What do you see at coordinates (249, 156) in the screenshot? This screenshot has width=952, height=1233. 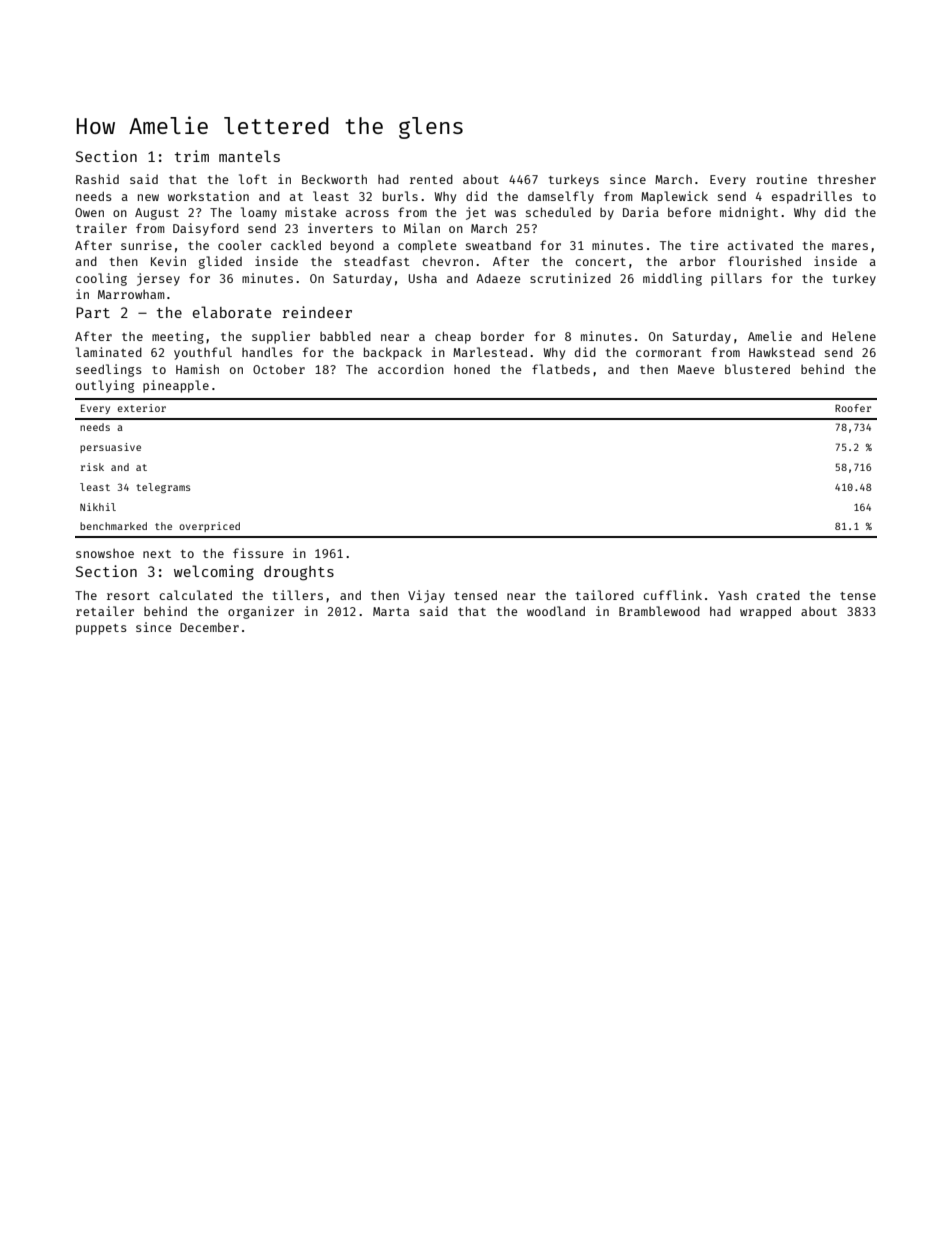 I see `mantels` at bounding box center [249, 156].
